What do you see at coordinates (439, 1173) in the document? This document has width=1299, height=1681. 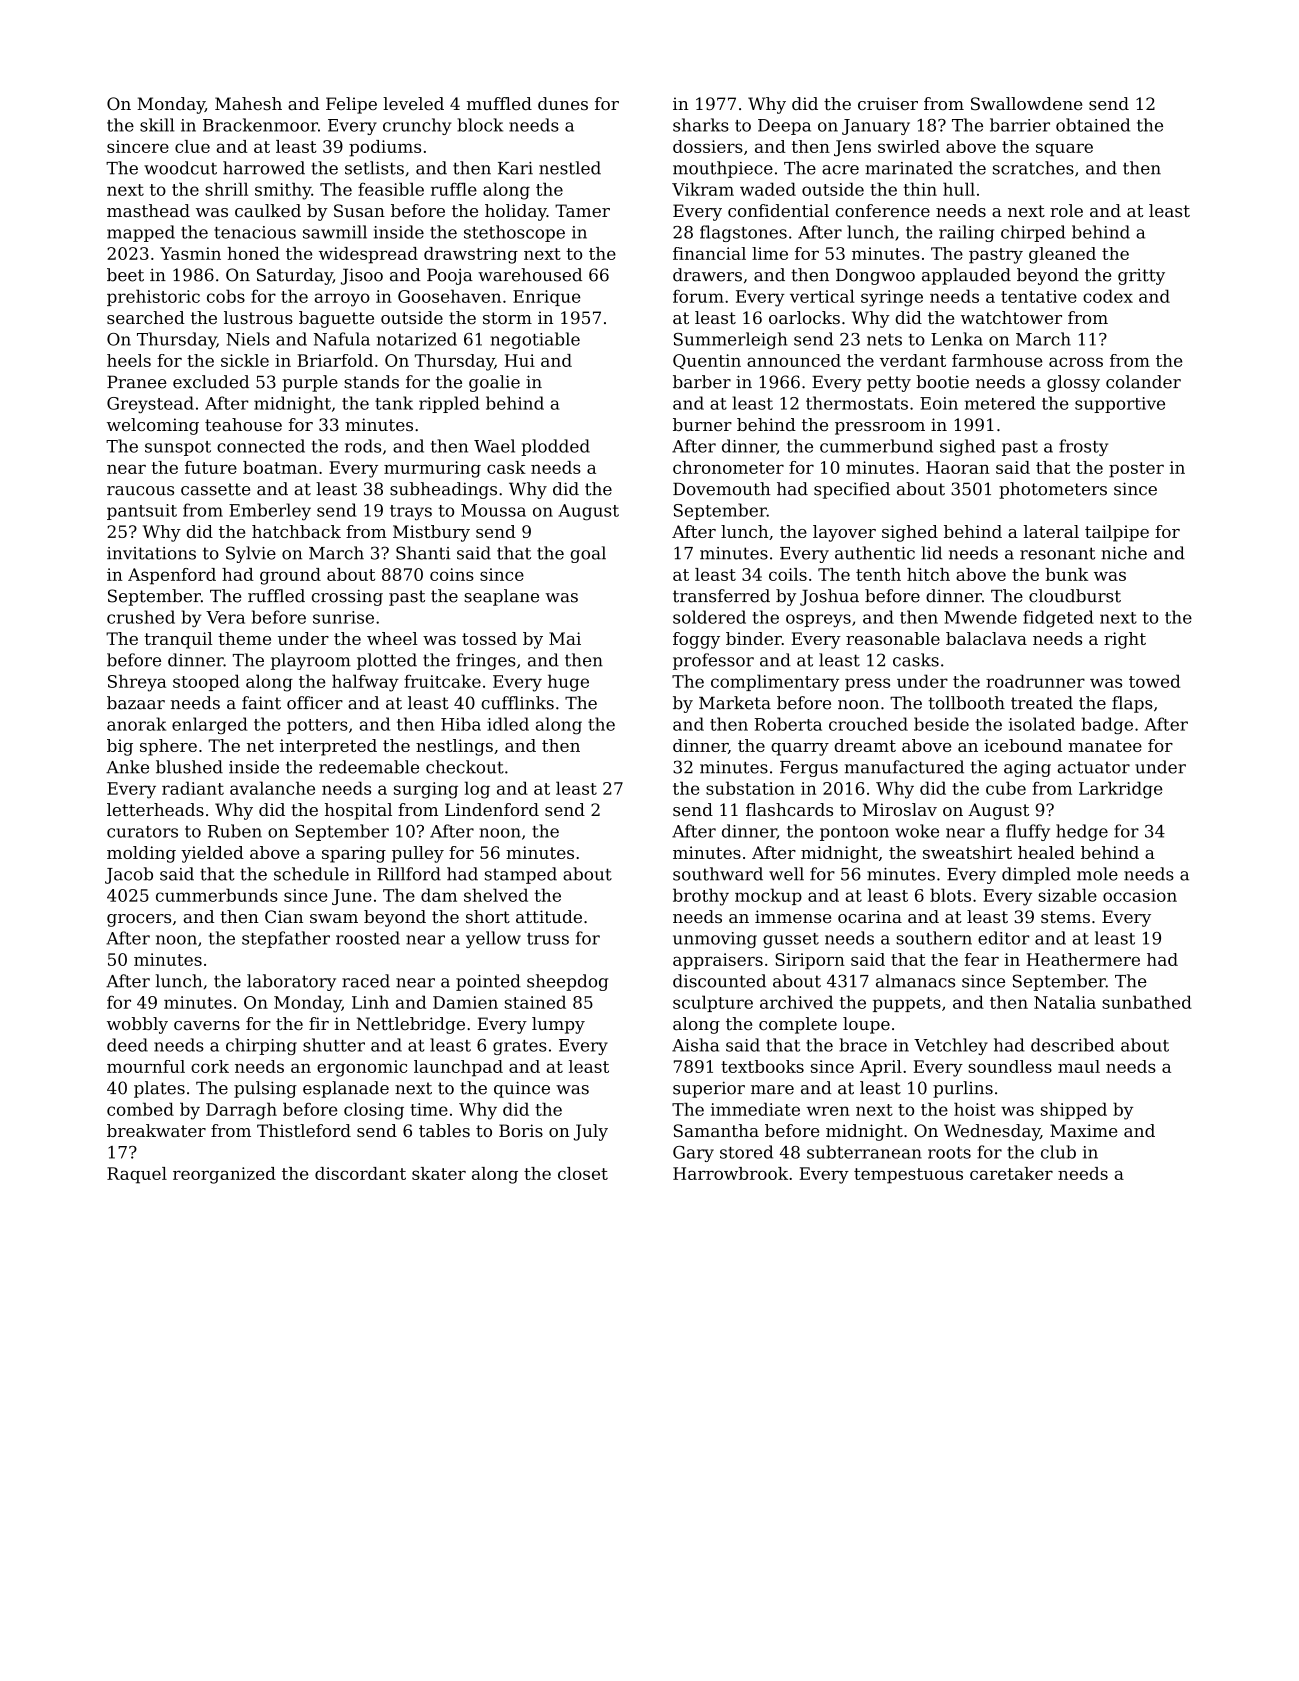 I see `skater` at bounding box center [439, 1173].
